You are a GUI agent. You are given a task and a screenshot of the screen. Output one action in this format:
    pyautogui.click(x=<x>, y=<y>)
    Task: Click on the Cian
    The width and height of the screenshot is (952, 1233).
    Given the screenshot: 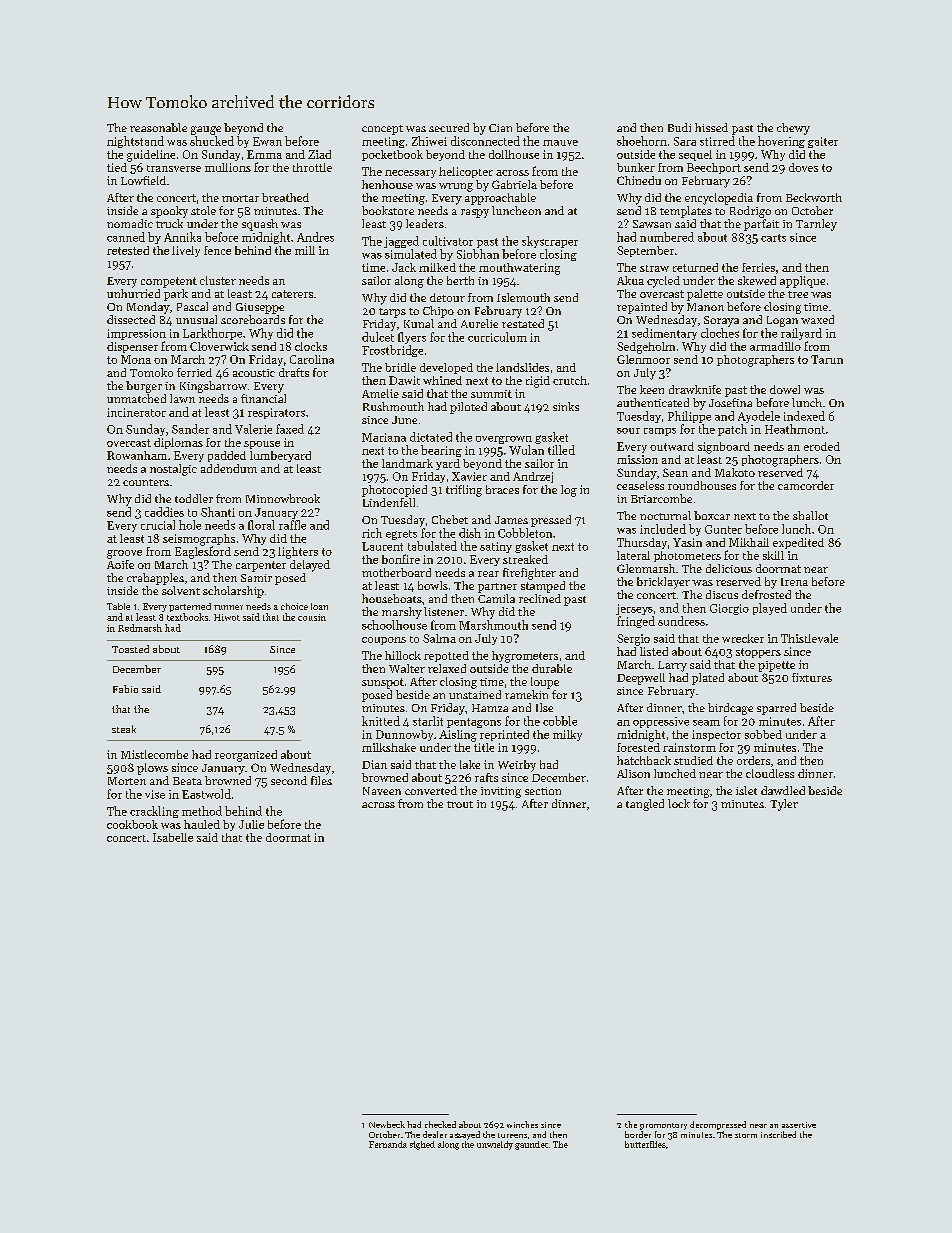 What is the action you would take?
    pyautogui.click(x=500, y=128)
